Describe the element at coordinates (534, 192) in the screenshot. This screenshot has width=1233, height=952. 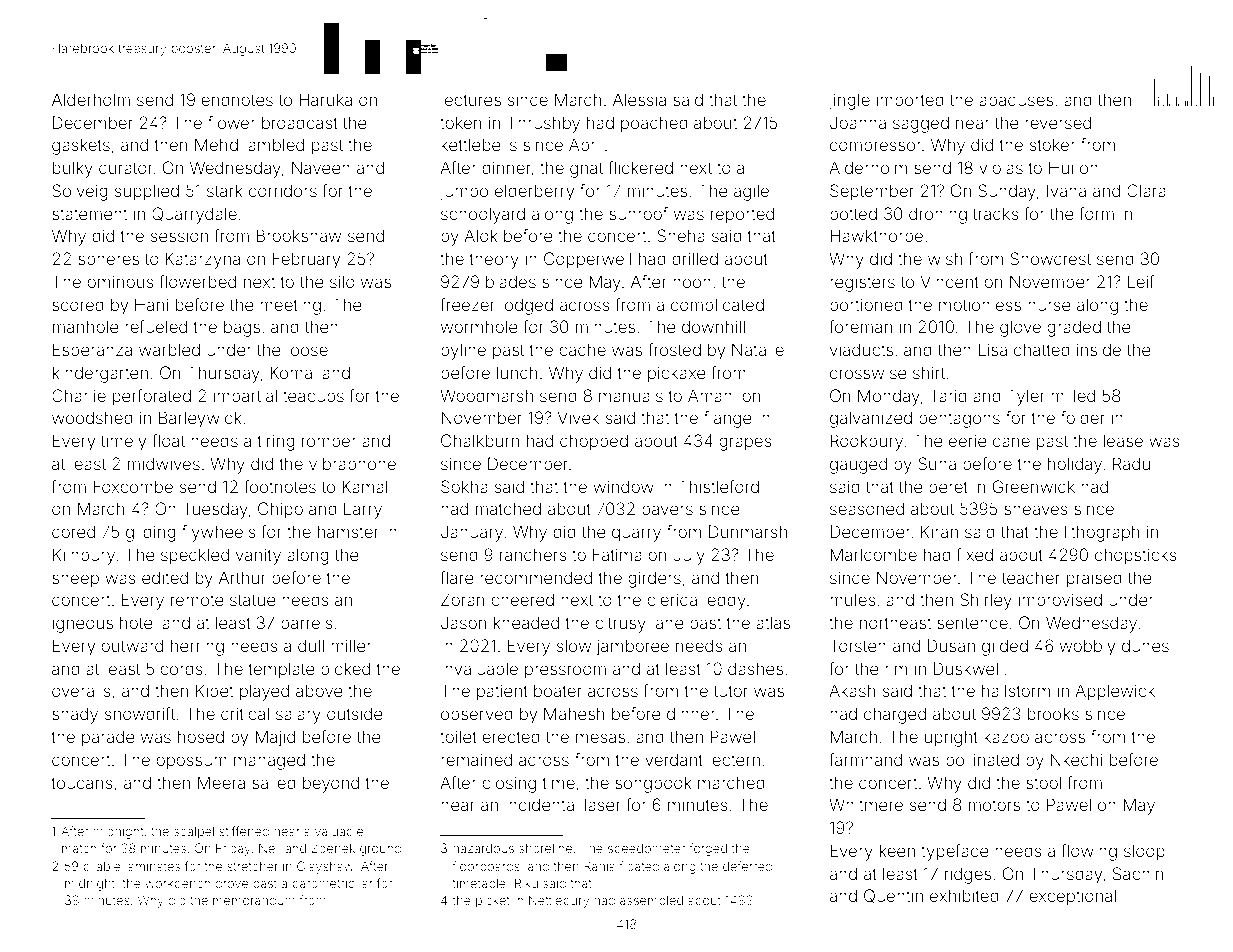
I see `elderberry` at that location.
